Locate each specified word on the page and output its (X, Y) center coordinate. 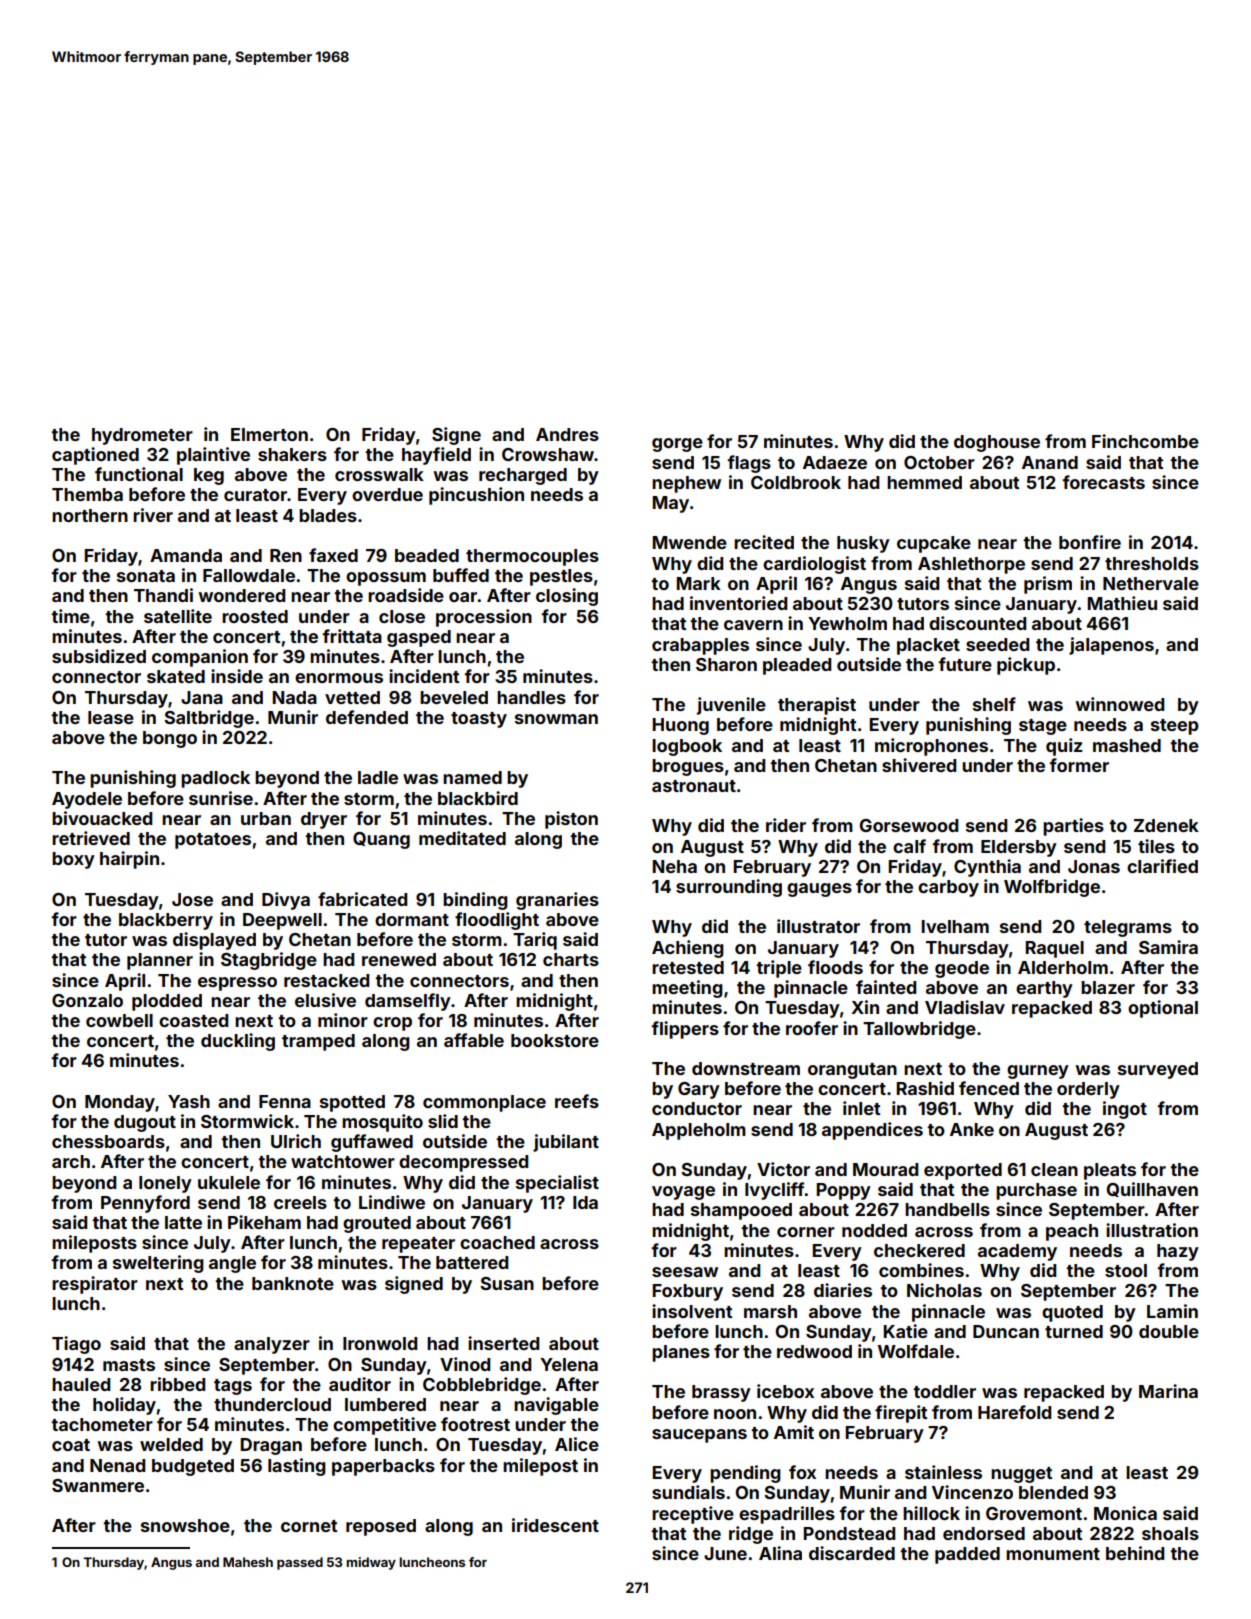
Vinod (465, 1364)
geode (962, 969)
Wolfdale (916, 1351)
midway (371, 1563)
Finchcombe (1145, 441)
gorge (677, 445)
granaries (557, 901)
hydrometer (142, 436)
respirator (95, 1285)
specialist (557, 1184)
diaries (843, 1290)
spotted (352, 1103)
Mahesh (248, 1562)
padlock (215, 779)
